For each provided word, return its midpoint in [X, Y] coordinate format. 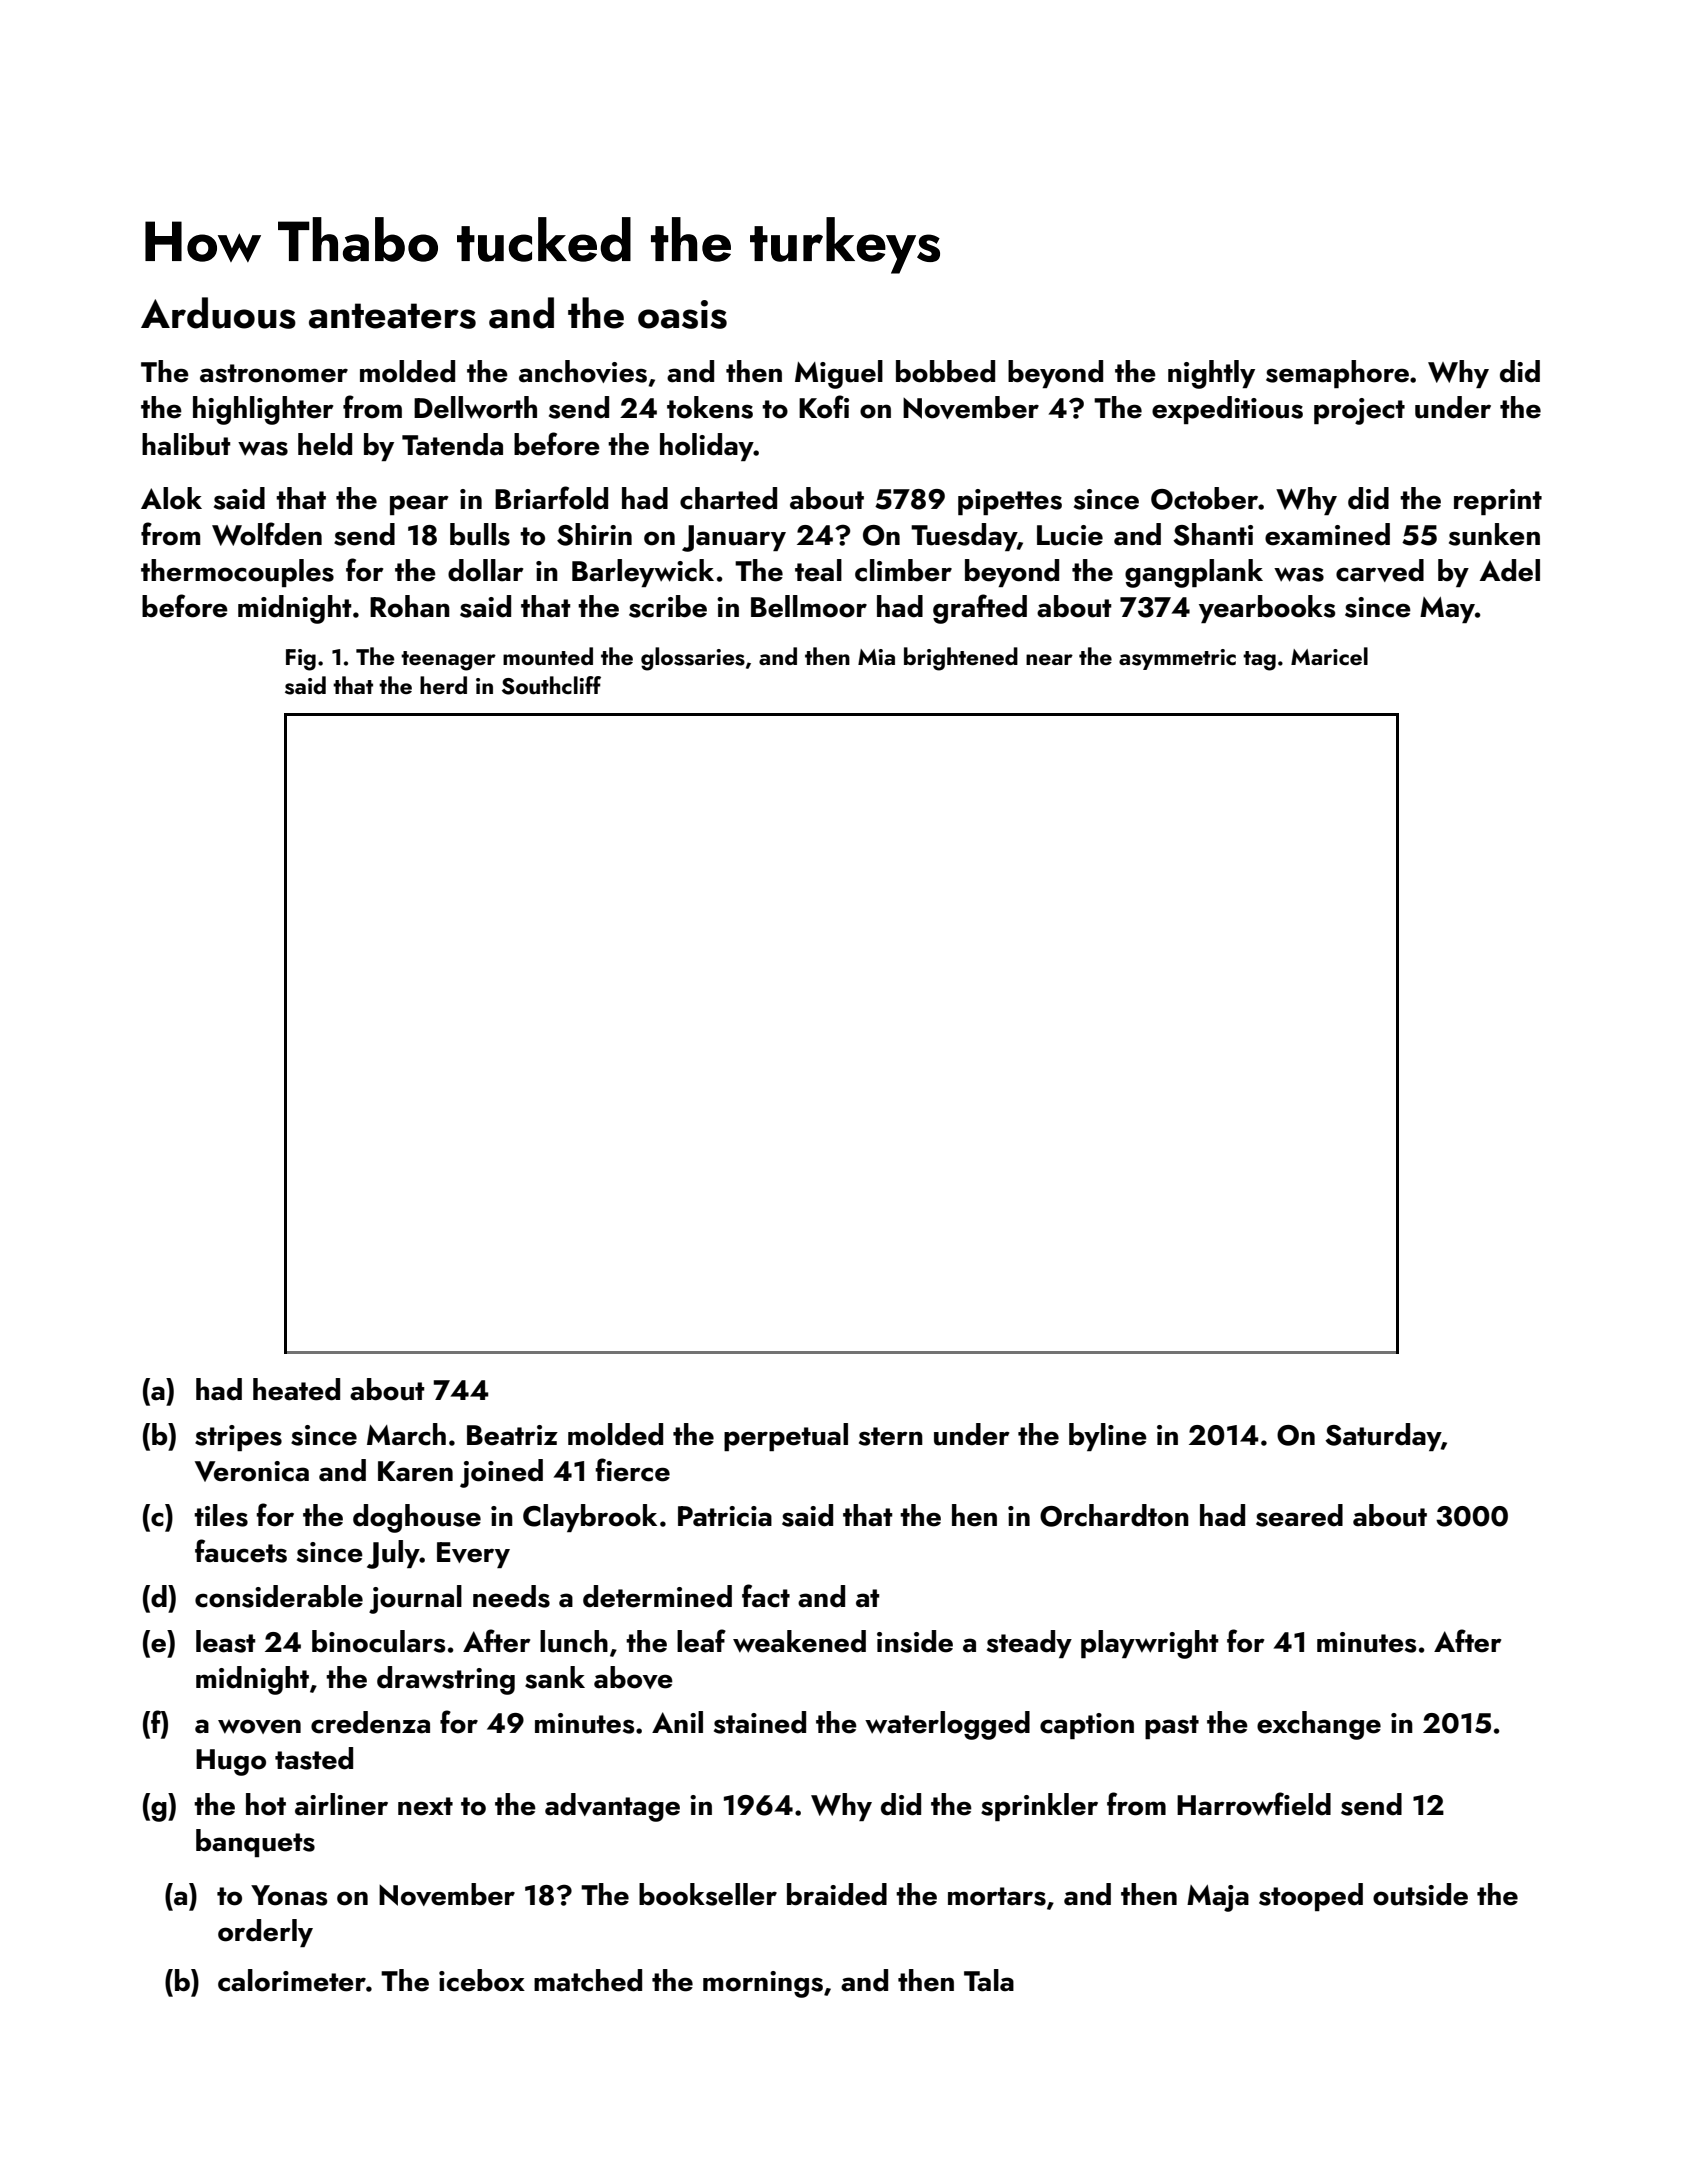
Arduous [218, 313]
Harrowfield [1254, 1804]
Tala [989, 1980]
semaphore [1337, 374]
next [425, 1806]
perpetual [786, 1437]
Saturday [1383, 1437]
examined [1327, 534]
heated [296, 1389]
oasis [682, 314]
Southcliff [551, 685]
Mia [876, 657]
